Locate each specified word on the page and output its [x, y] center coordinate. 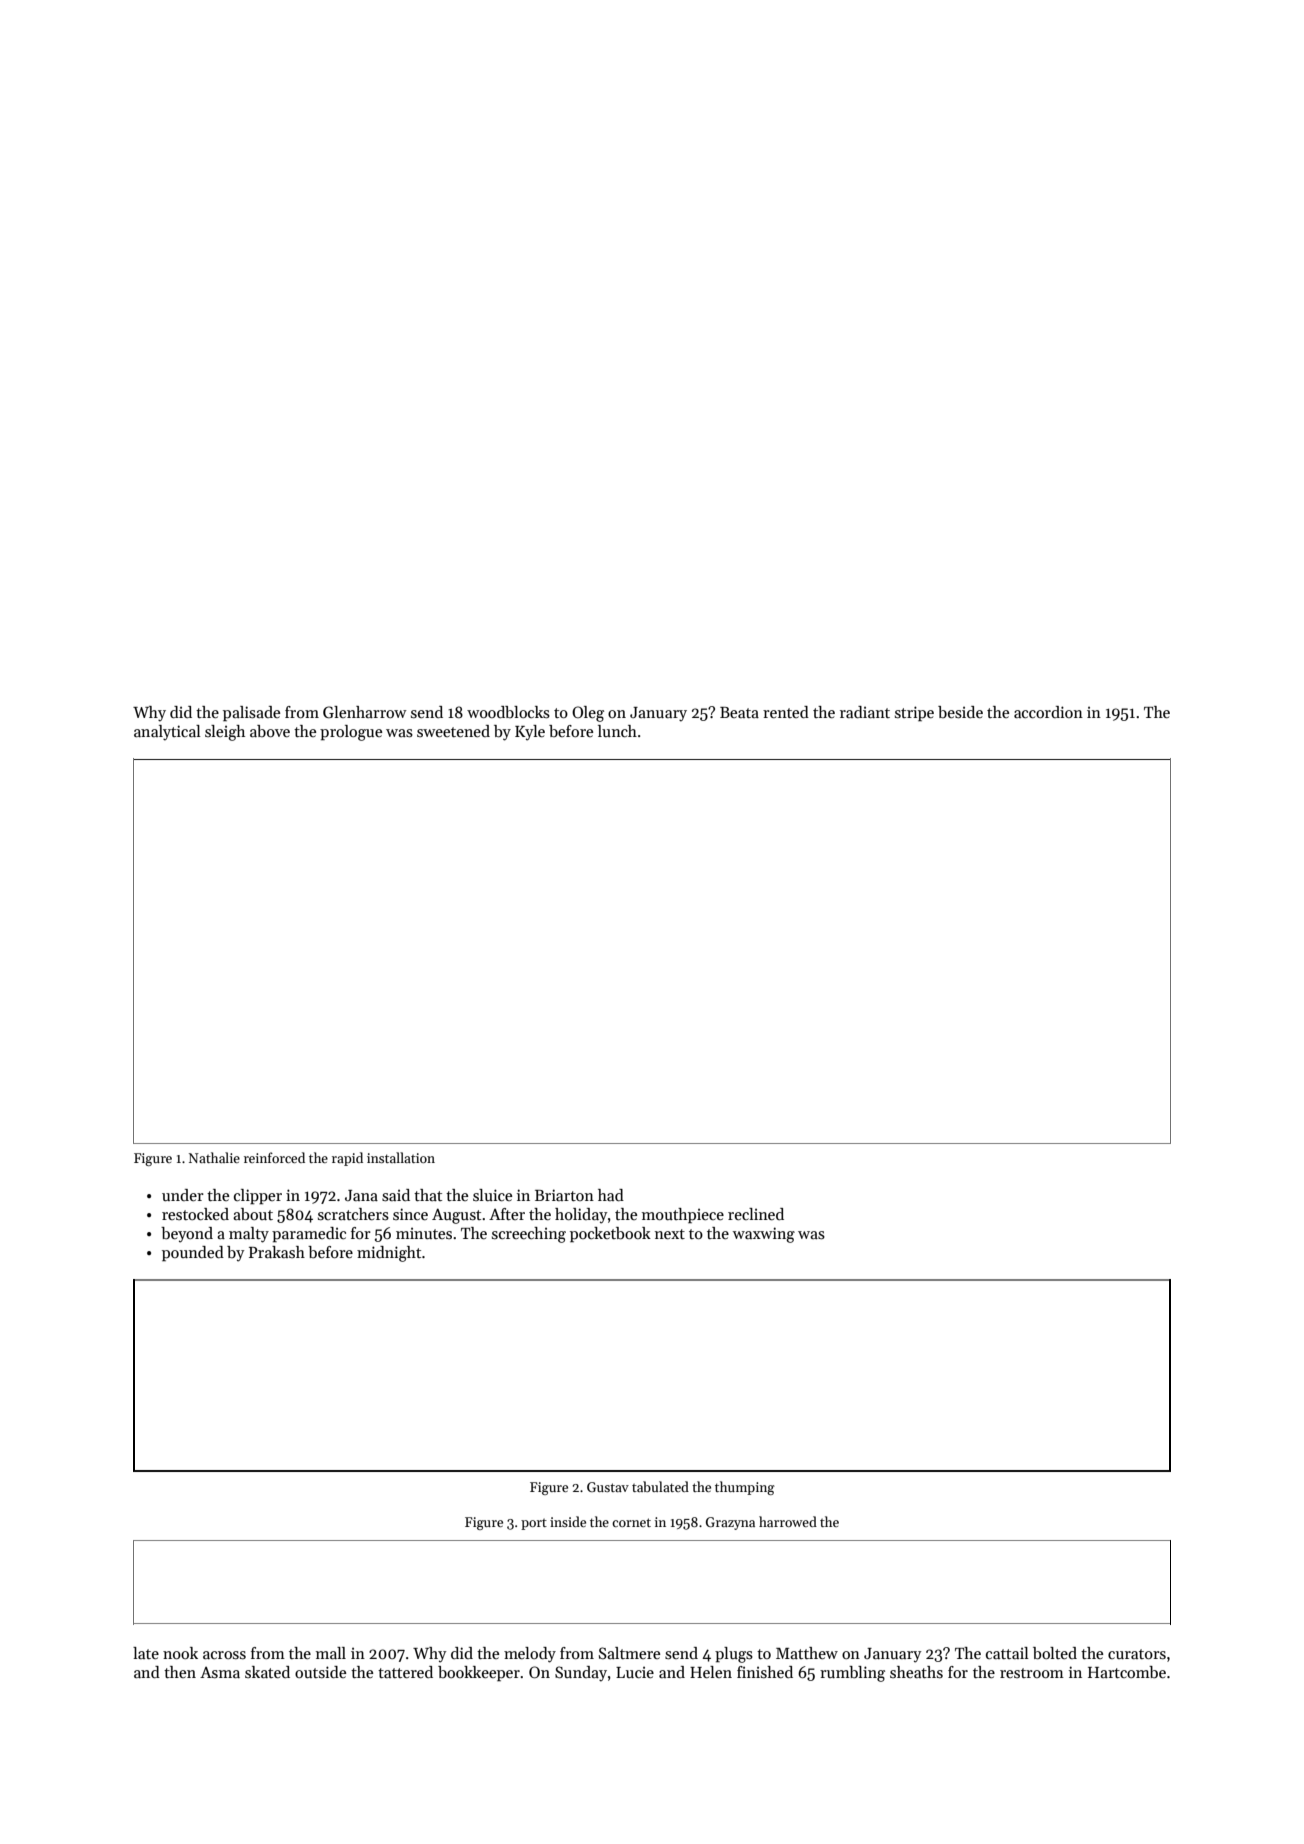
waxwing [764, 1235]
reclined [756, 1214]
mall [331, 1653]
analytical [167, 733]
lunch [617, 731]
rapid [347, 1159]
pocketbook [610, 1235]
